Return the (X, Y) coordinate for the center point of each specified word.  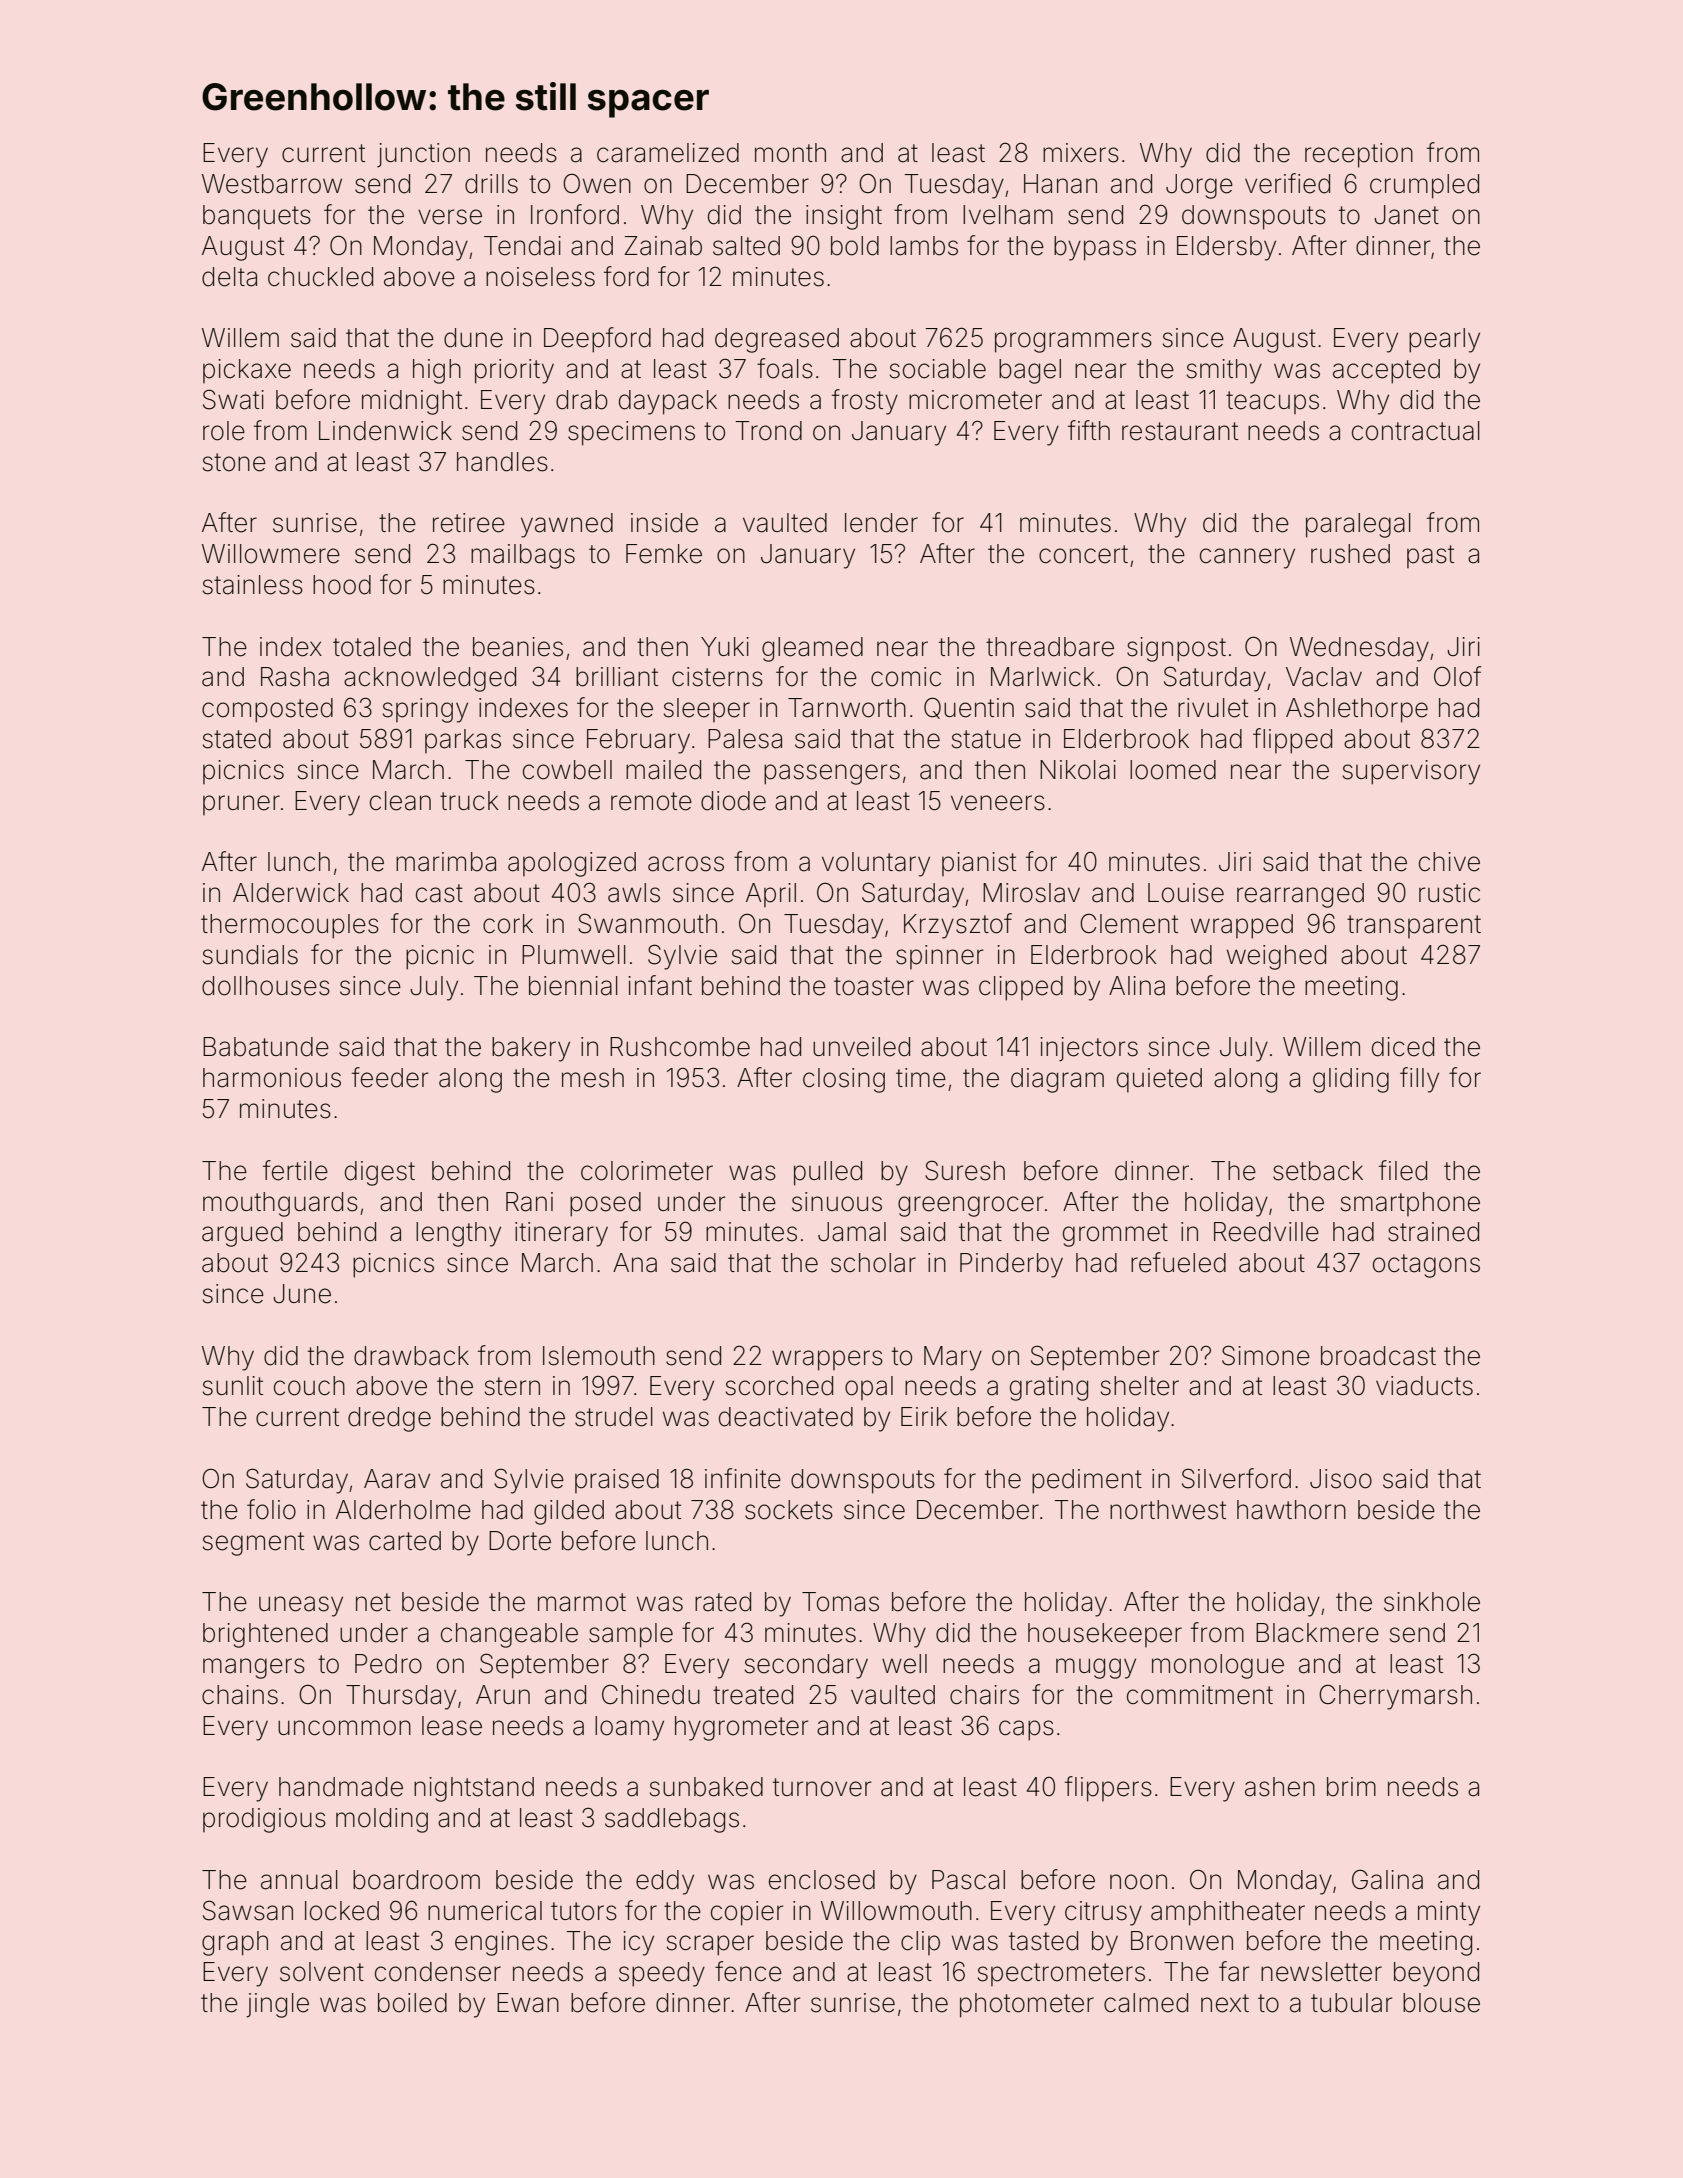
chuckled (320, 277)
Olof (1457, 676)
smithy (1224, 371)
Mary (953, 1358)
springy (425, 710)
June (302, 1294)
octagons (1426, 1266)
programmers (1073, 342)
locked (342, 1911)
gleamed (812, 649)
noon (1138, 1882)
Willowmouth (896, 1911)
